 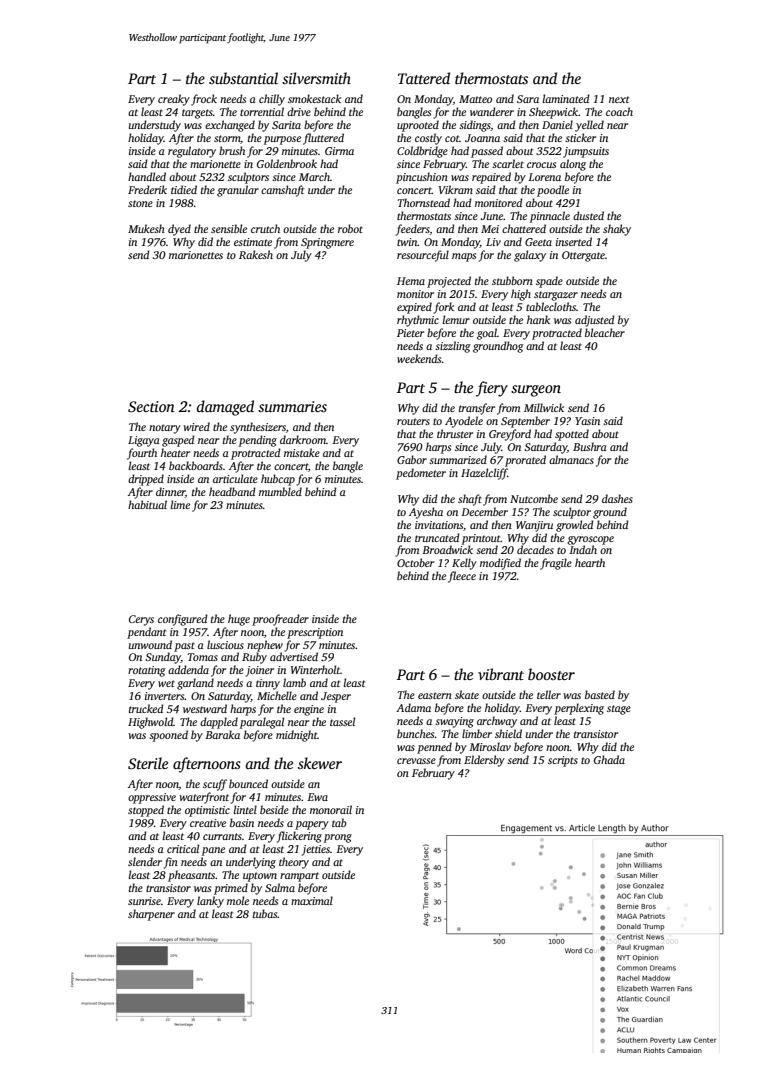 What do you see at coordinates (312, 900) in the image?
I see `maximal` at bounding box center [312, 900].
